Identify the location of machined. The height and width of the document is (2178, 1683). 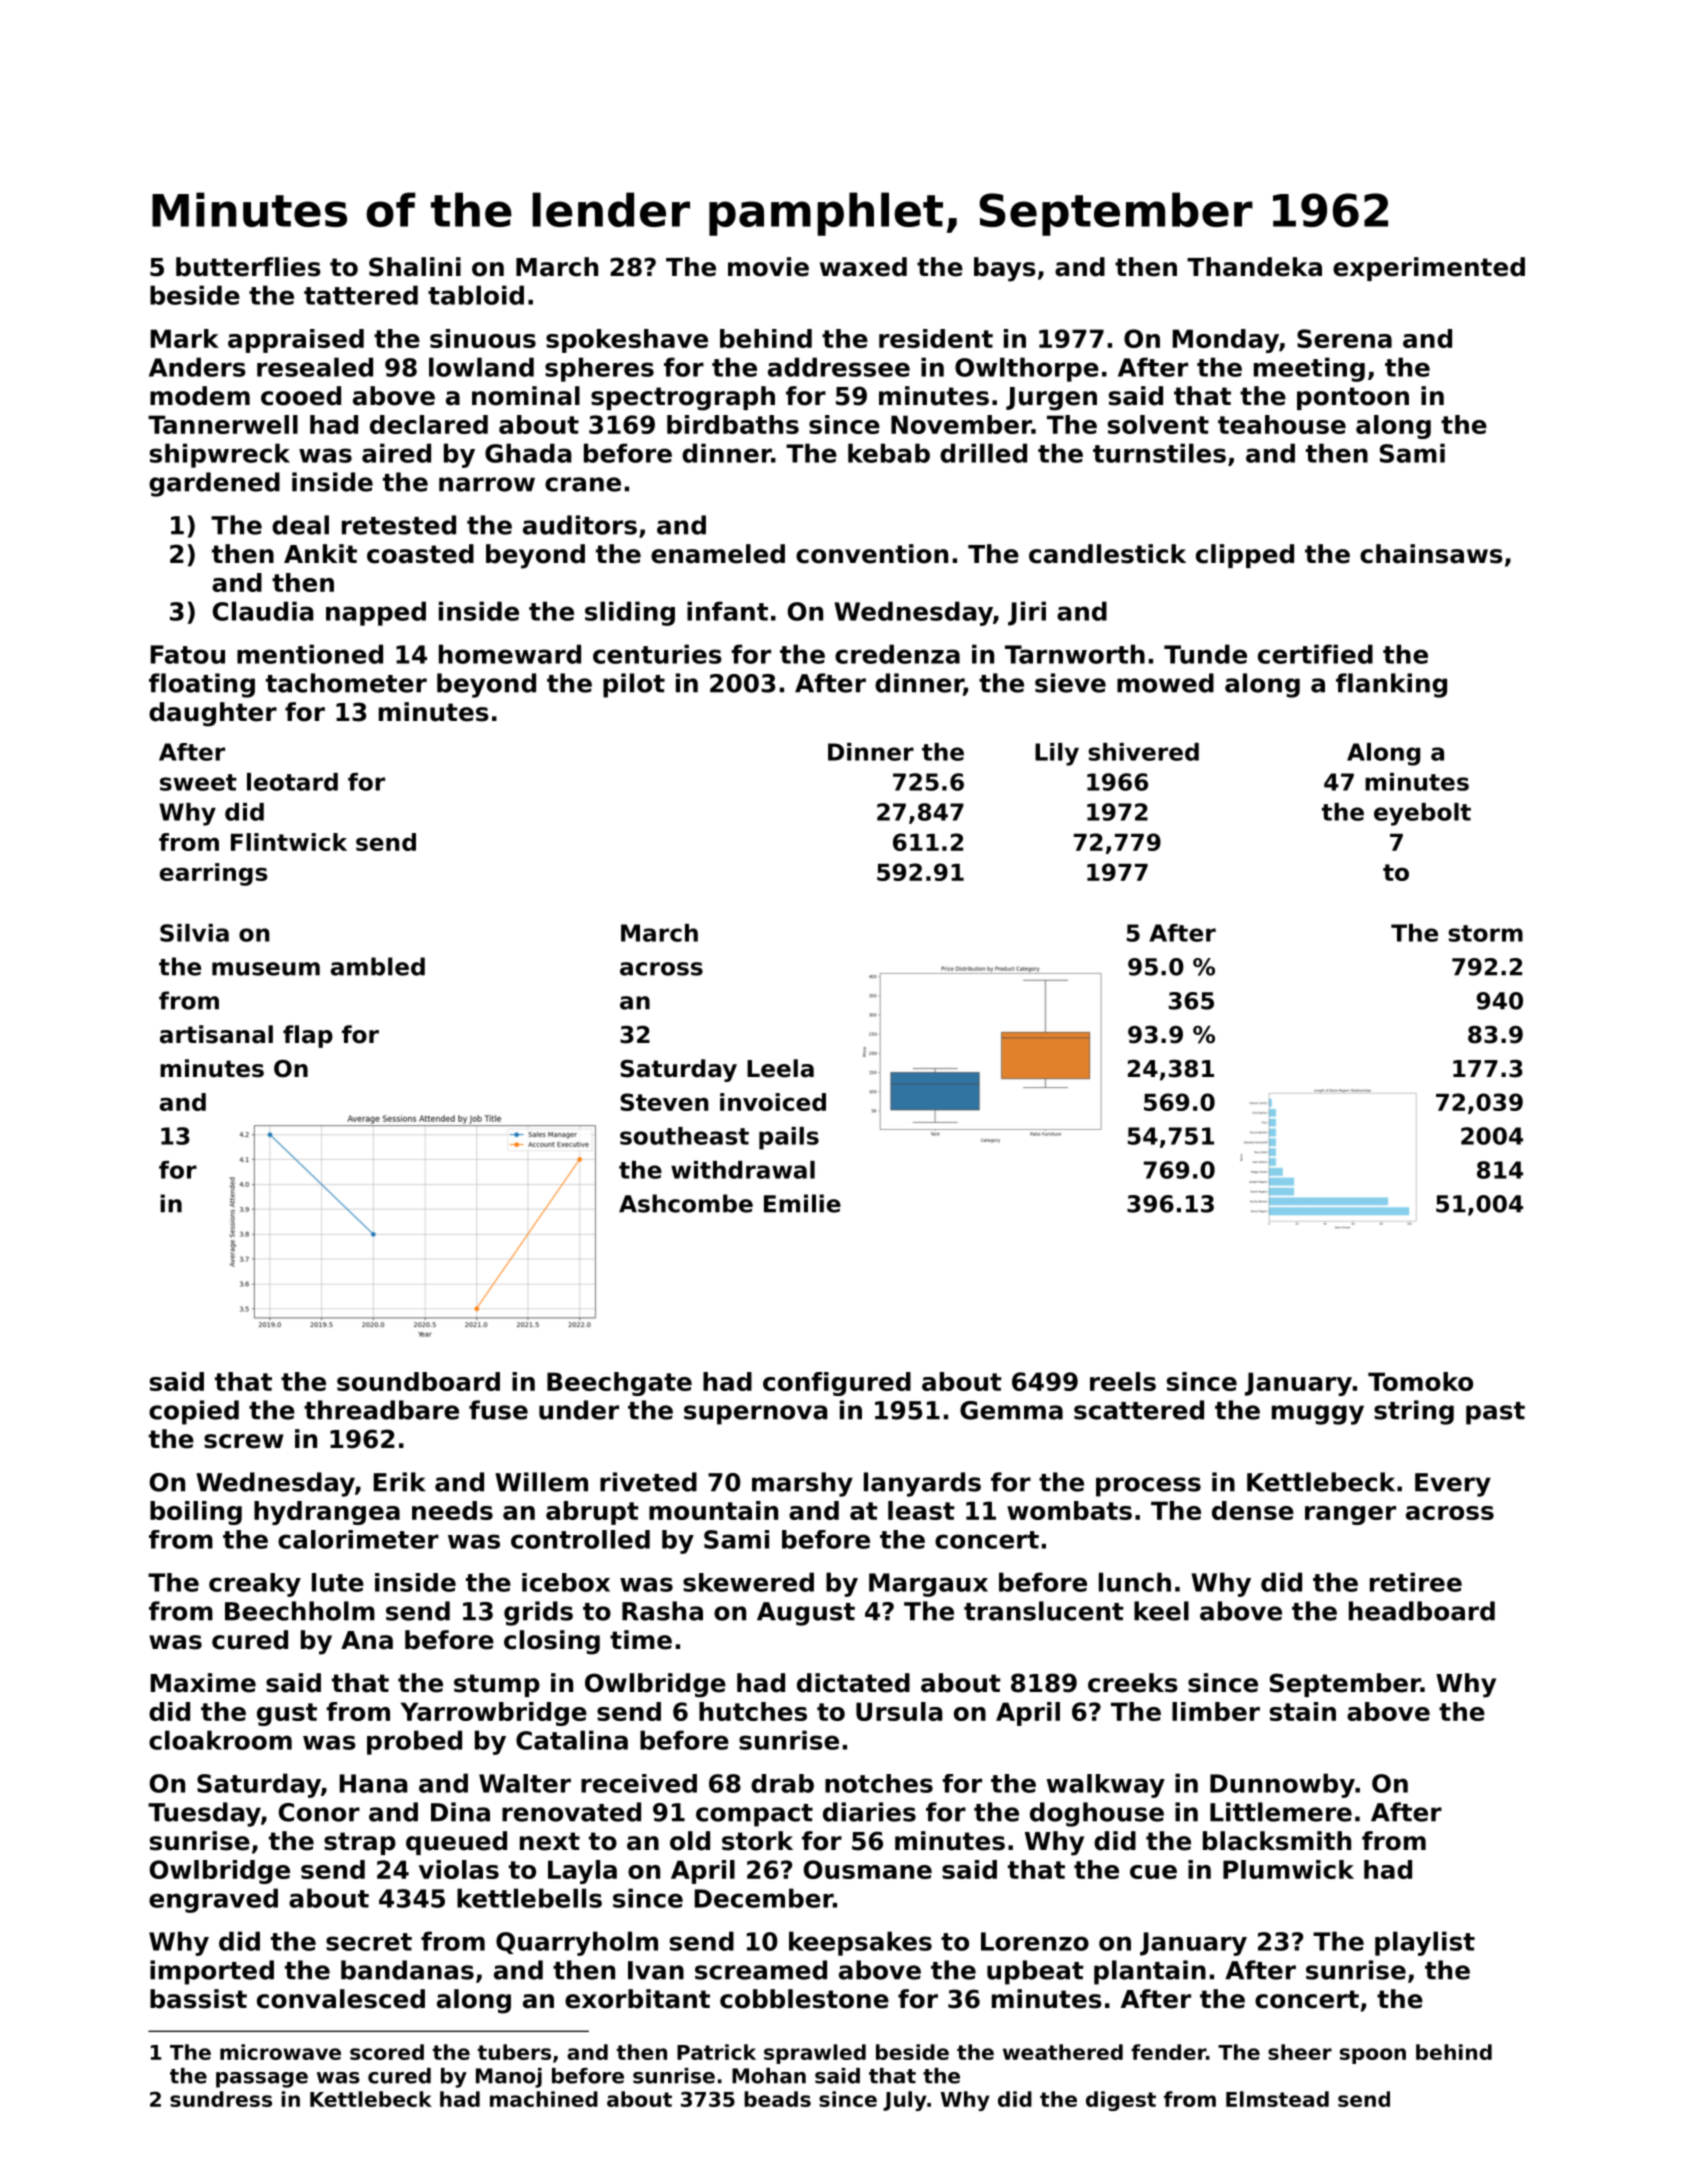
(544, 2099).
